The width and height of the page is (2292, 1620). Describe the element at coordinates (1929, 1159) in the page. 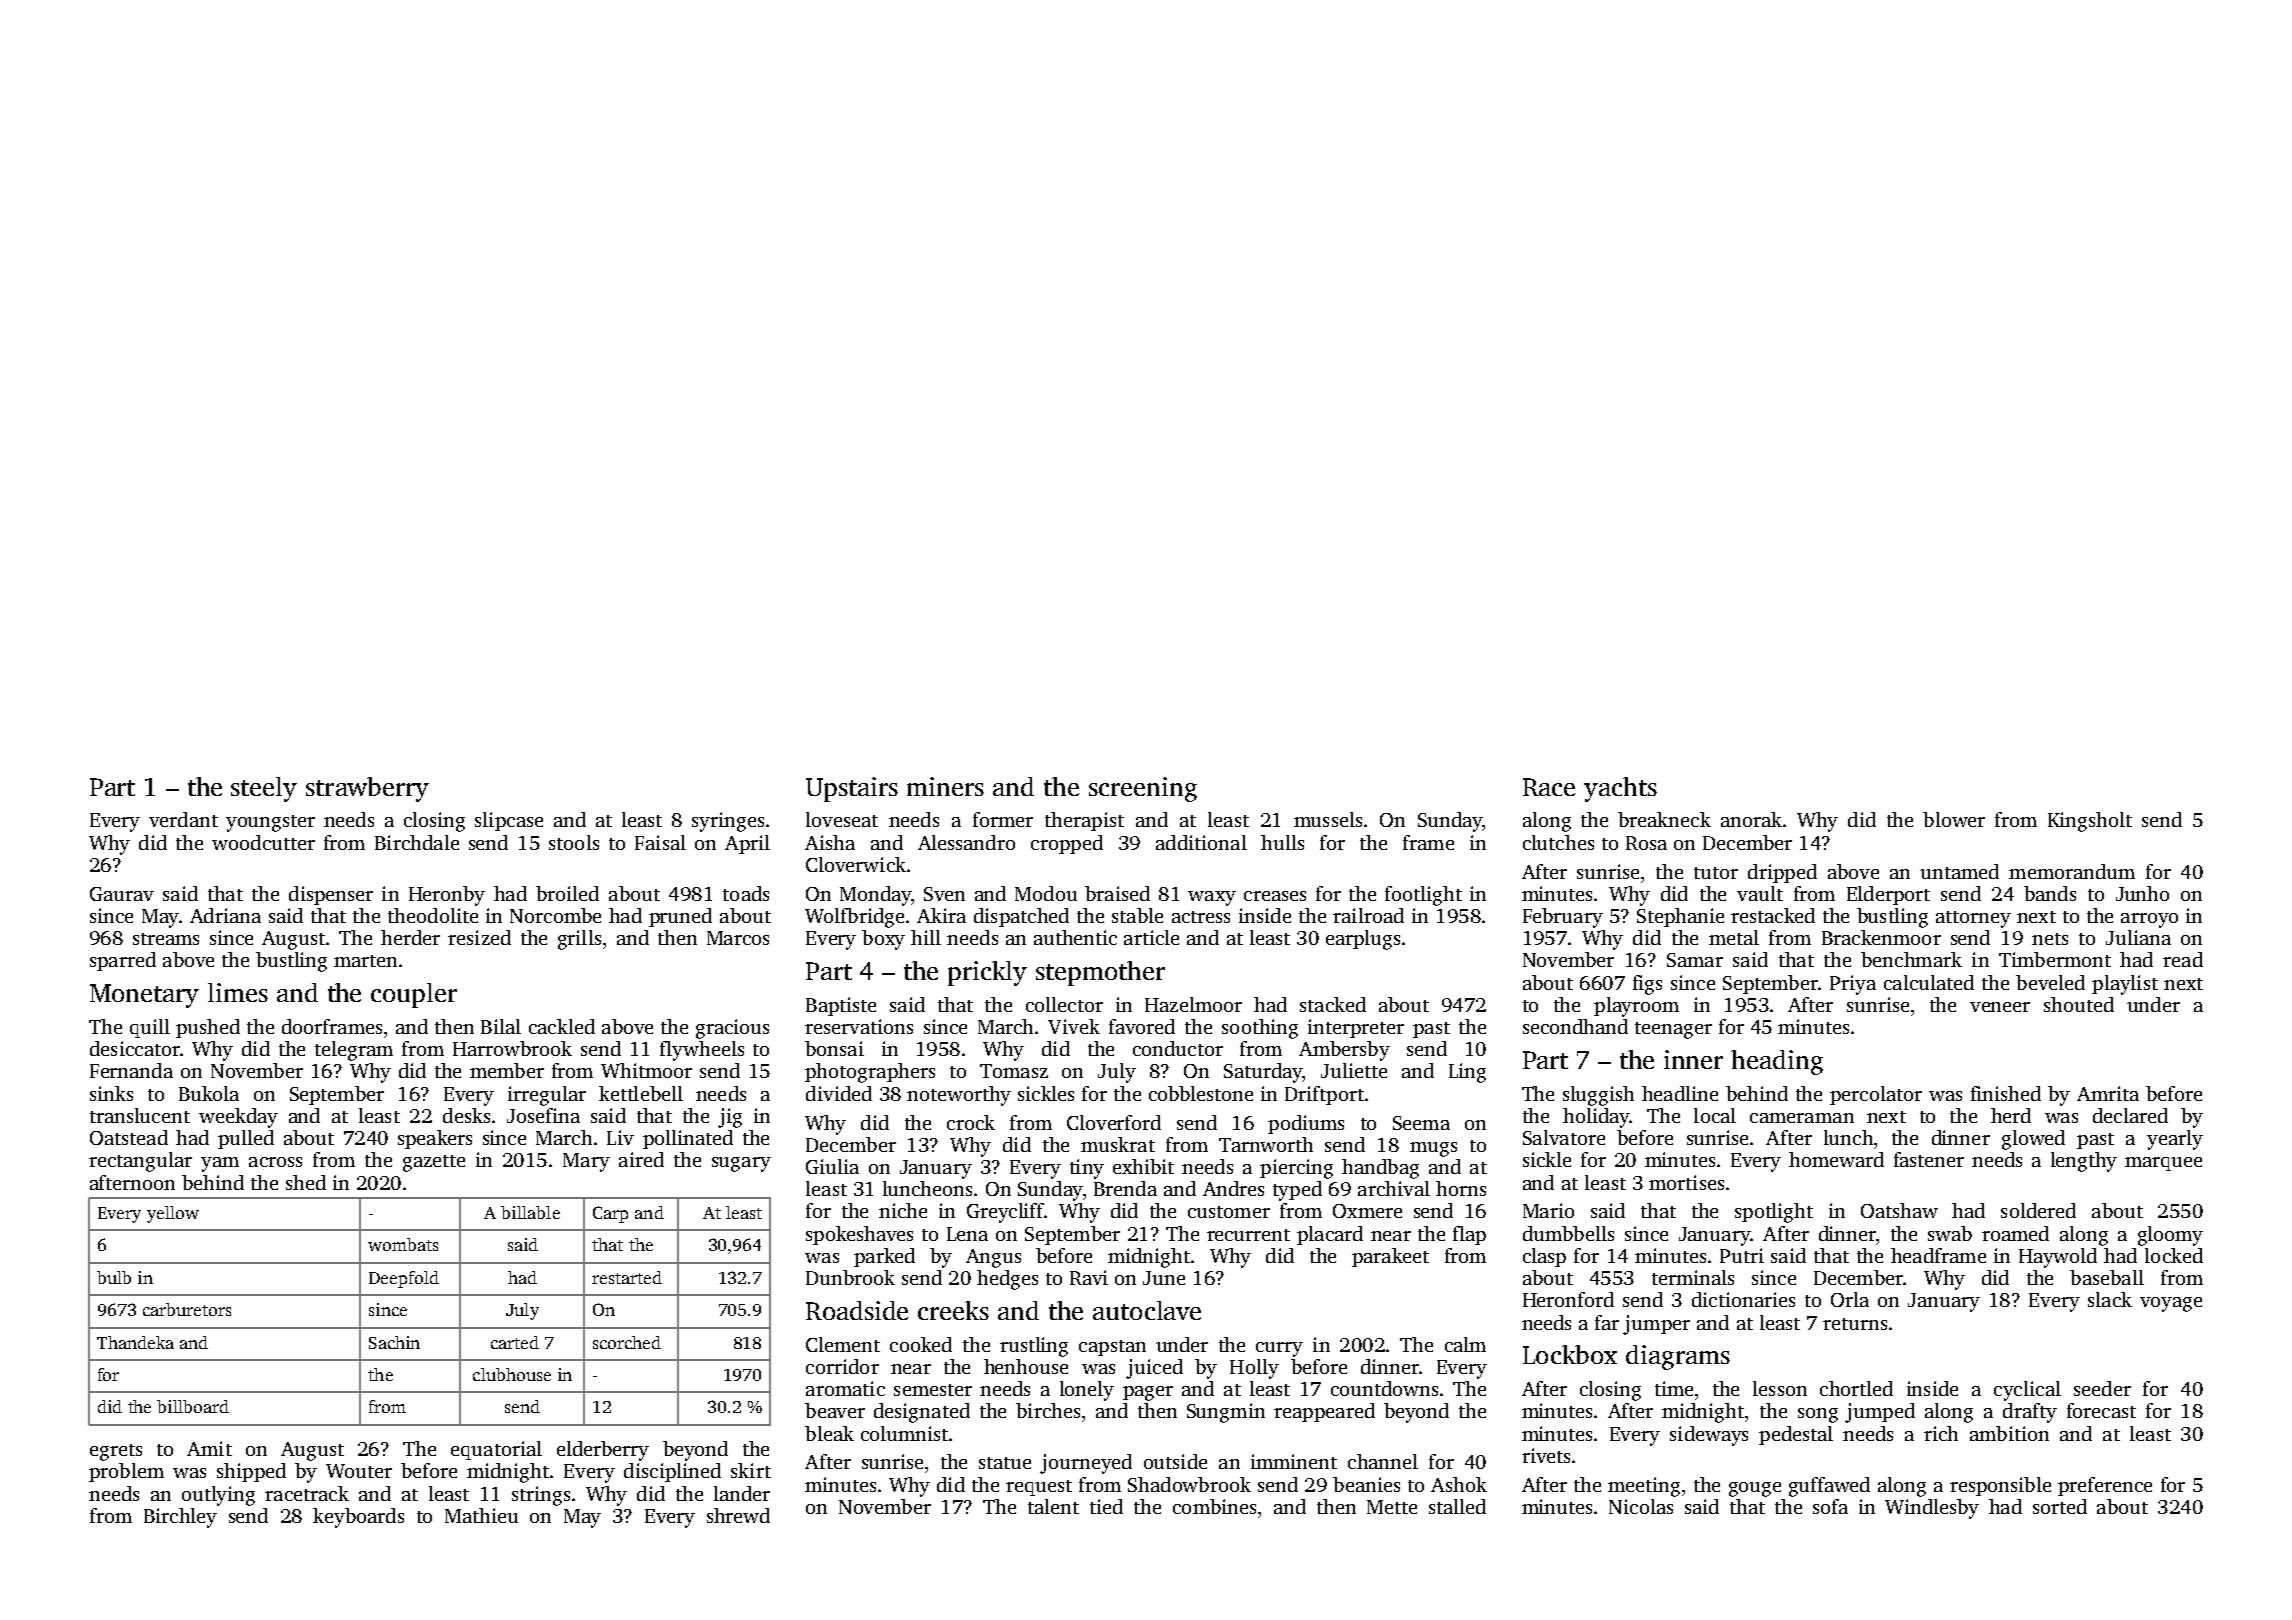

I see `fastener` at that location.
